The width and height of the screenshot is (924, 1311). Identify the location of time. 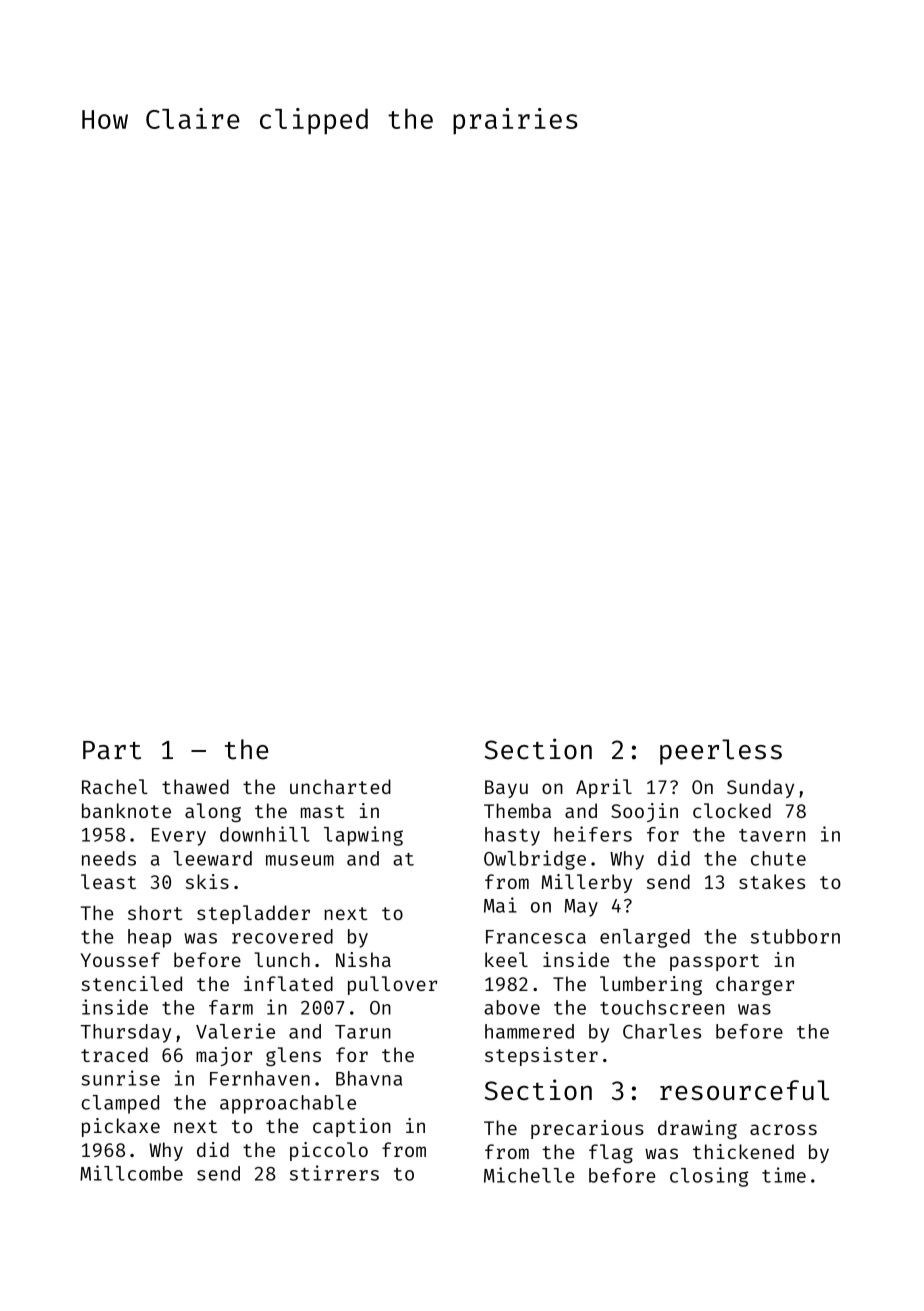
(784, 1175).
